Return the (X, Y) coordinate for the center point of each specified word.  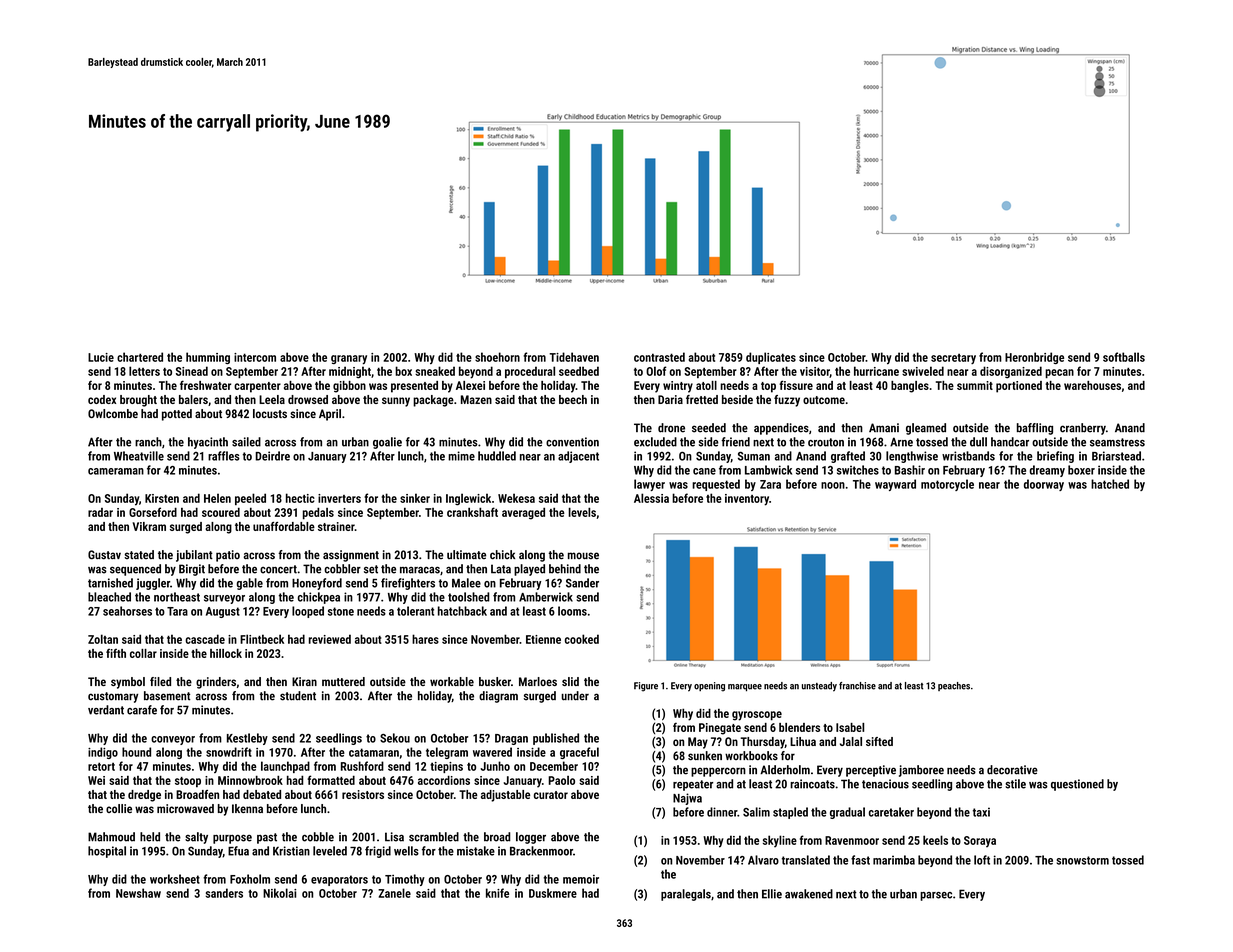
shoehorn (497, 357)
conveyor (173, 740)
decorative (1012, 770)
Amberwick (546, 597)
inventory (747, 500)
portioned (1019, 387)
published (556, 739)
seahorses (127, 611)
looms (572, 611)
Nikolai (279, 893)
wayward (895, 485)
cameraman (116, 471)
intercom (255, 357)
